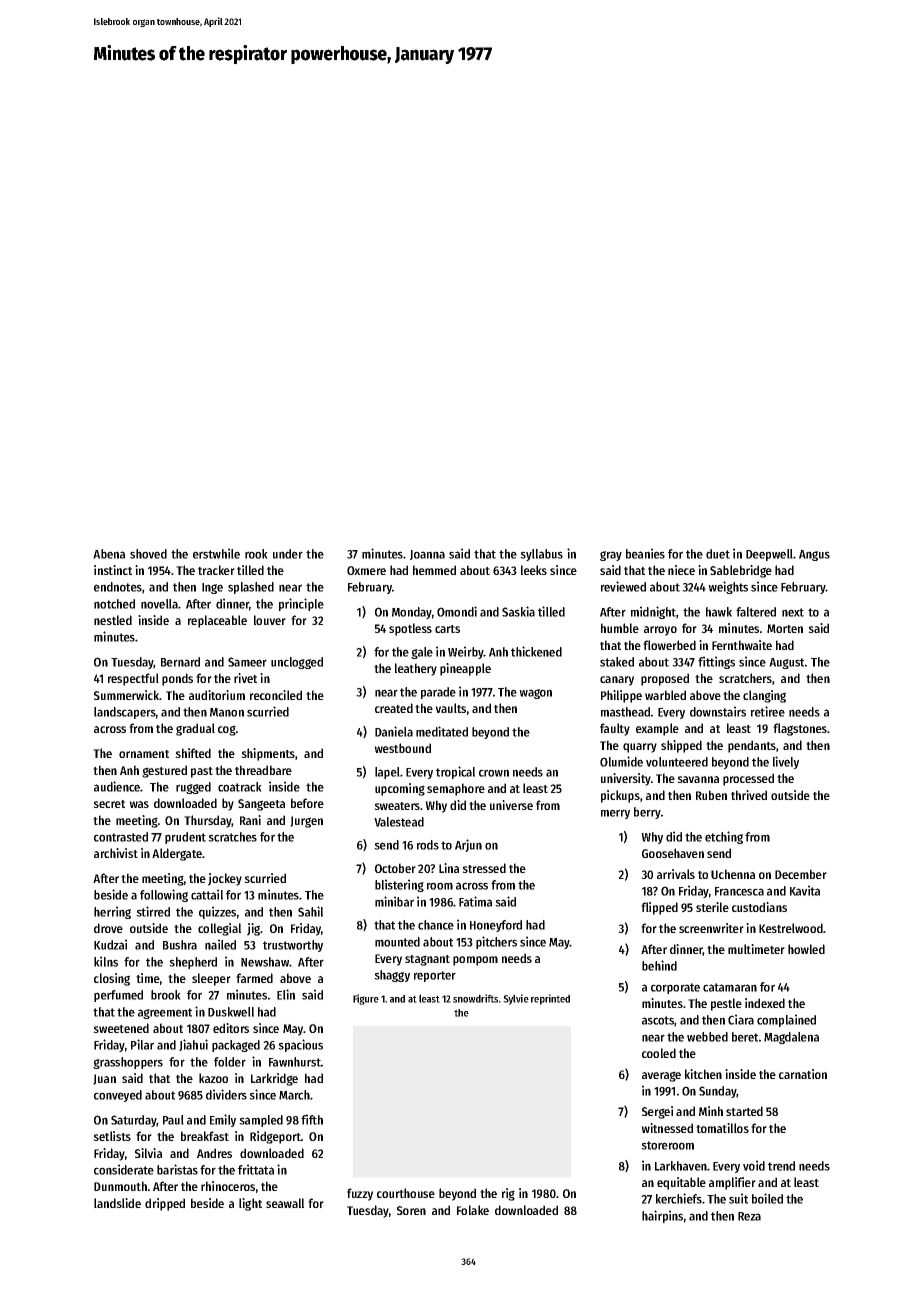 The height and width of the screenshot is (1308, 924). I want to click on weights, so click(728, 587).
